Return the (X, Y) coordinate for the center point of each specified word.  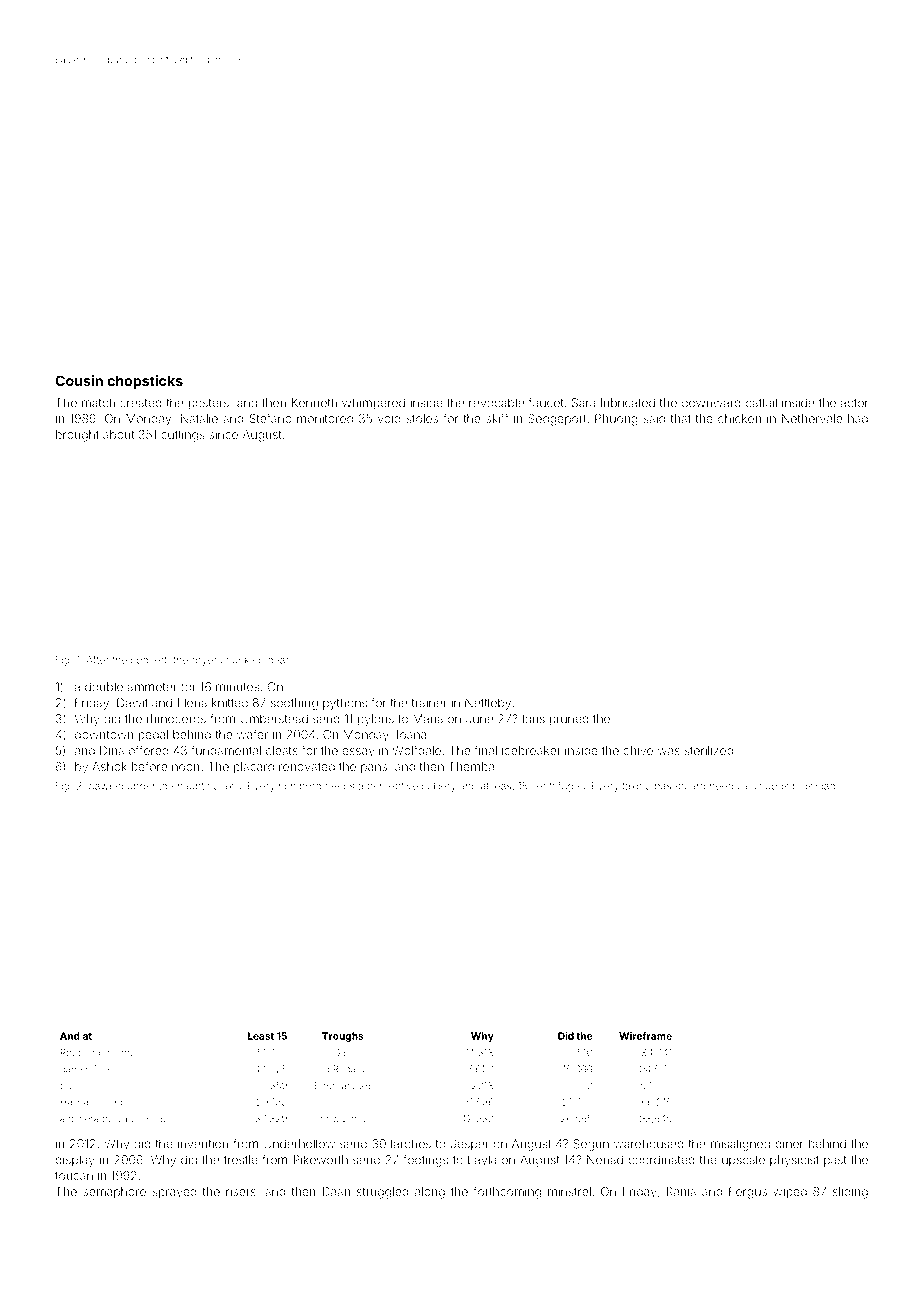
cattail (761, 403)
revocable (497, 403)
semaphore (114, 1193)
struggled (382, 1193)
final (485, 750)
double (104, 687)
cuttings (183, 436)
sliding (850, 1193)
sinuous (770, 786)
